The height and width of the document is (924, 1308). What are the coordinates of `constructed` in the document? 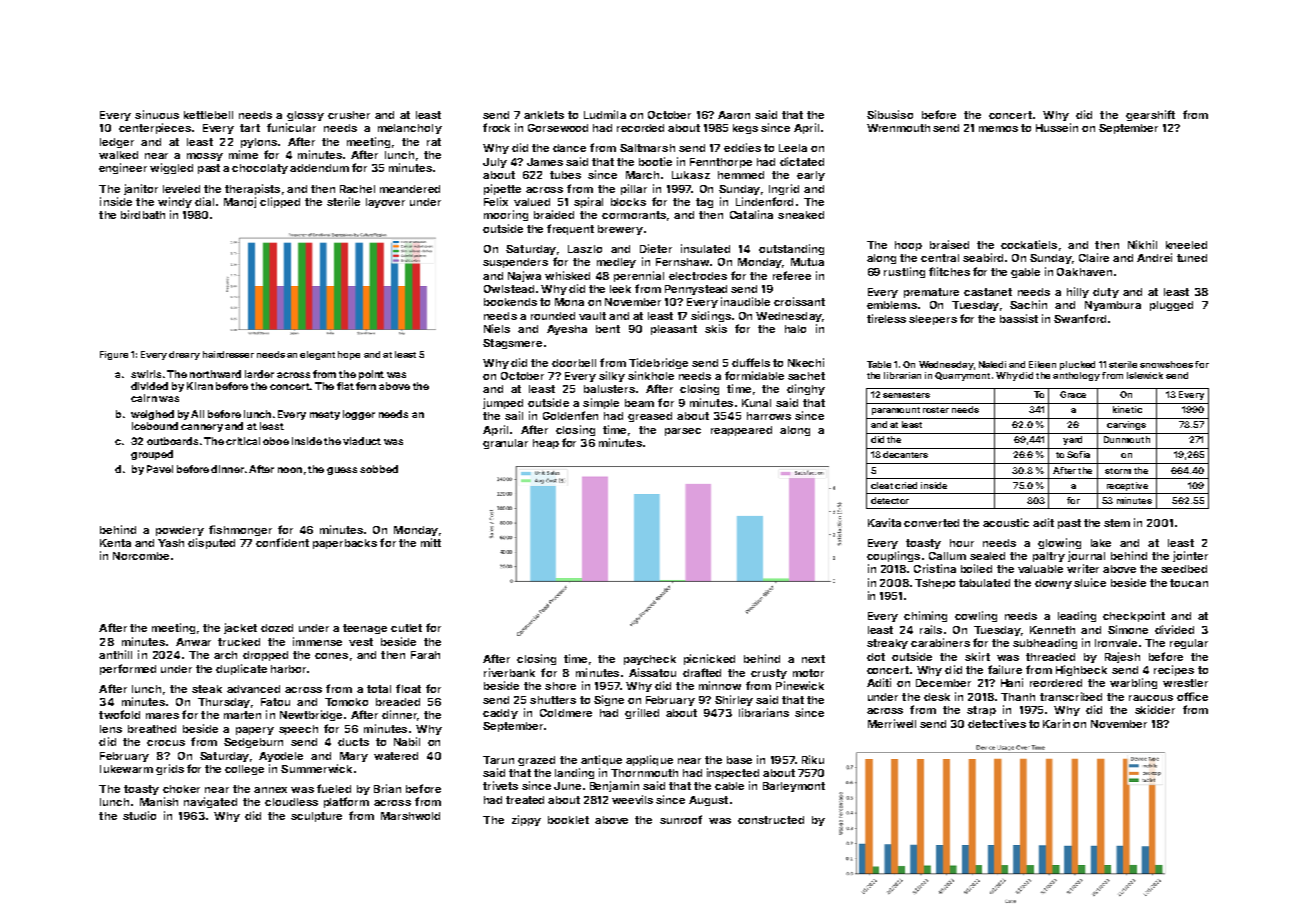 It's located at (771, 820).
